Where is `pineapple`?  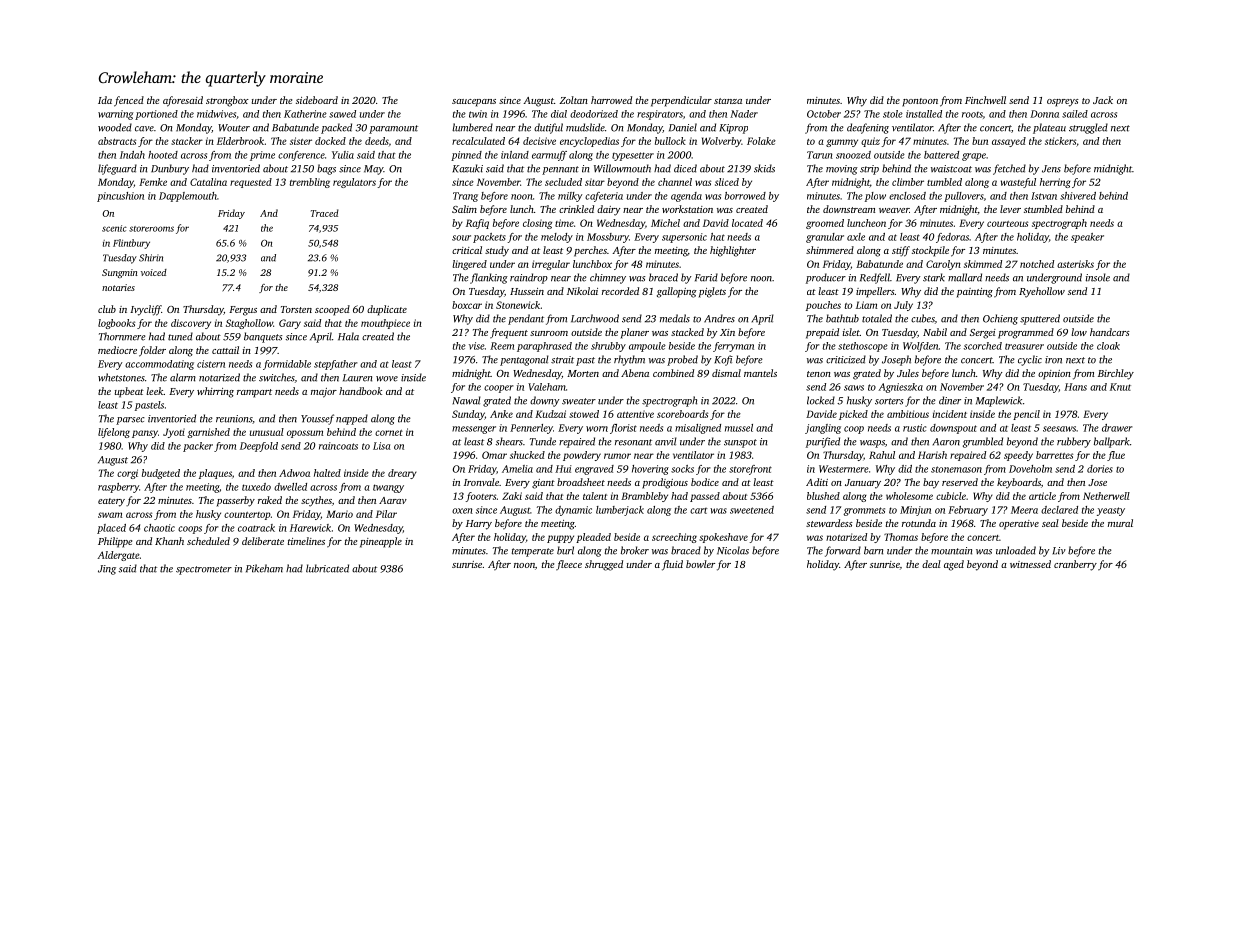
pineapple is located at coordinates (381, 542).
